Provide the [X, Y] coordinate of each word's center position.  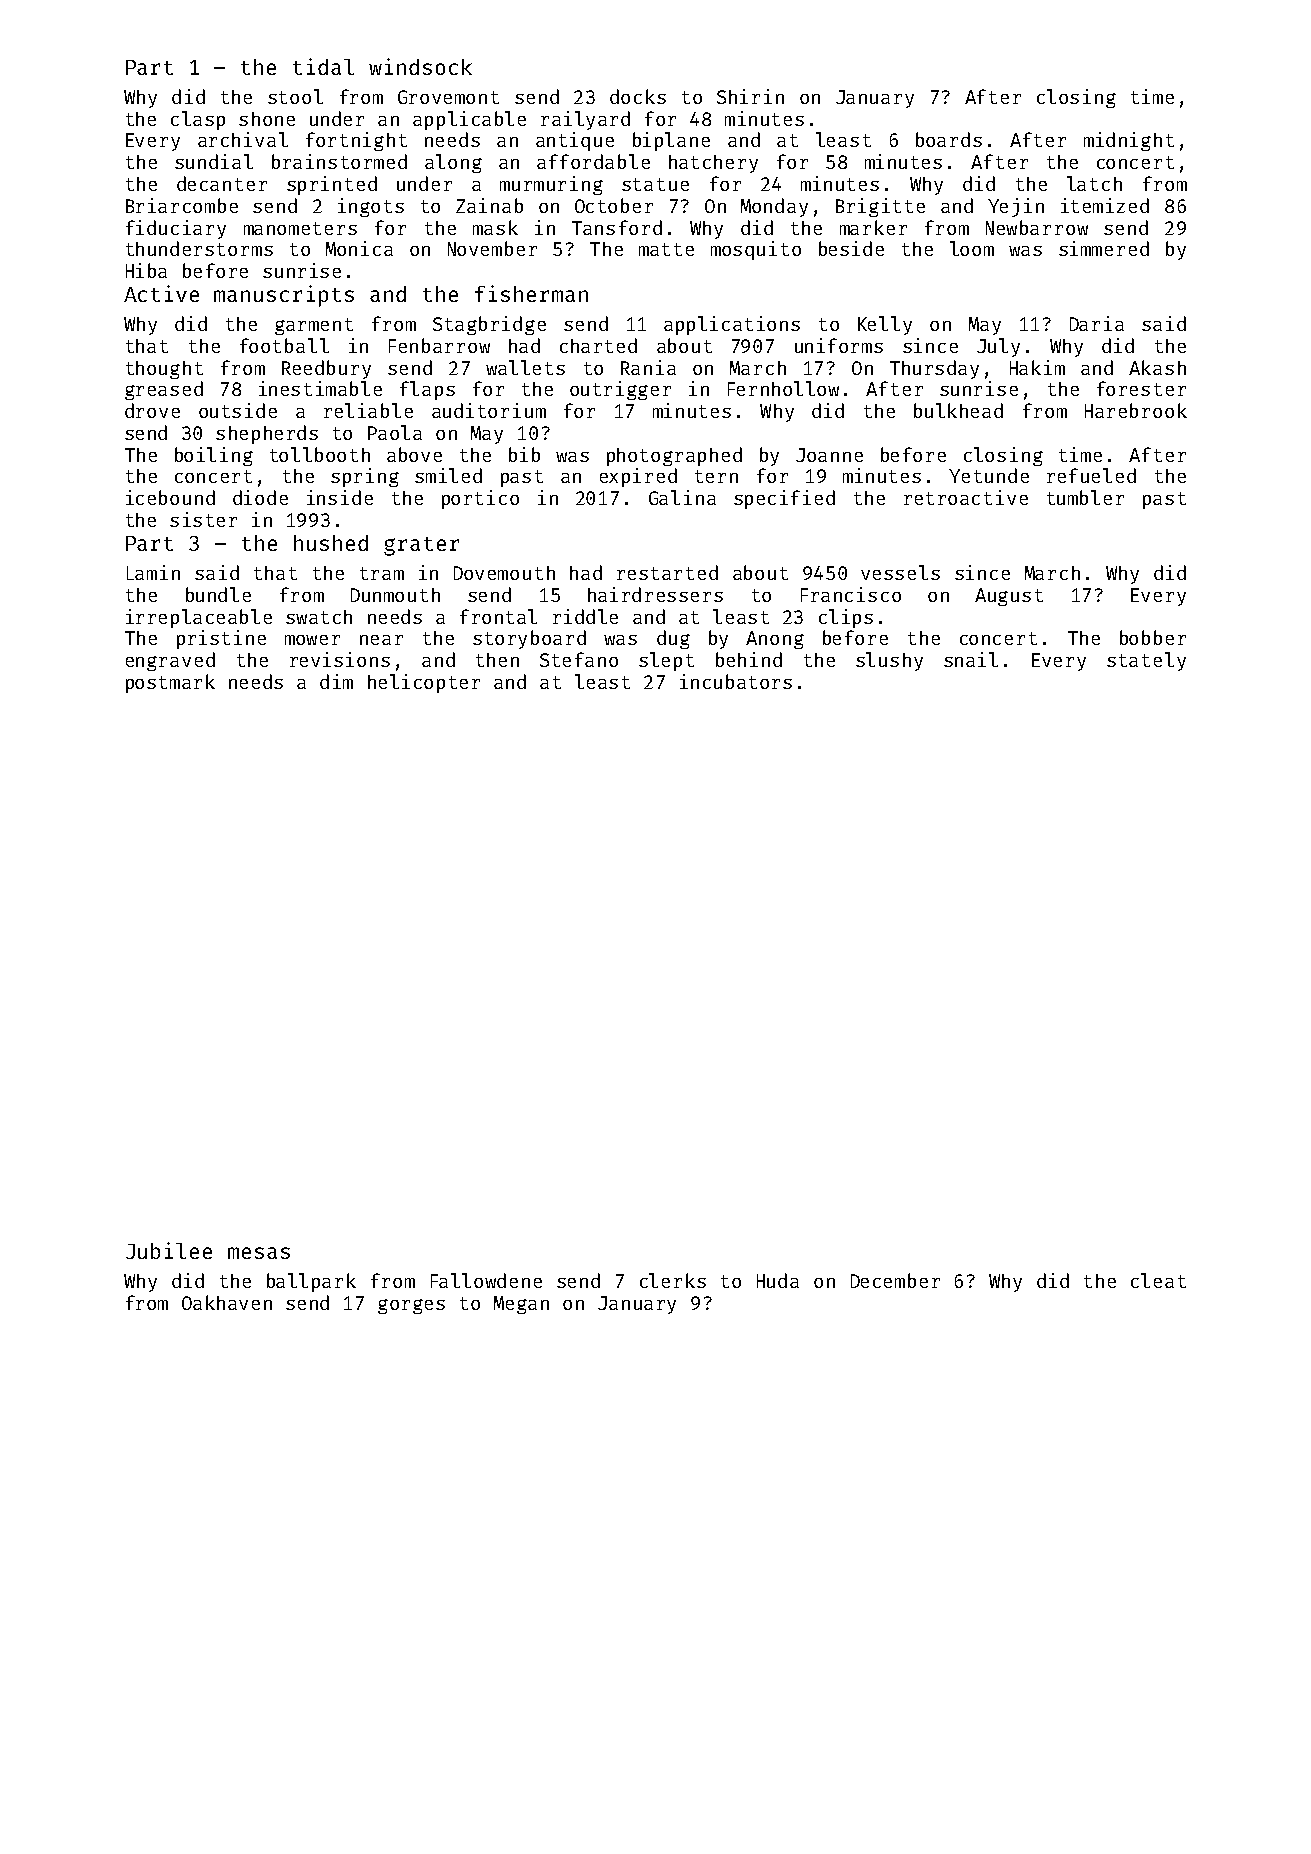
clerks [673, 1280]
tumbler [1085, 497]
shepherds [267, 434]
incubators [736, 681]
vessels [900, 572]
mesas [259, 1253]
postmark [170, 683]
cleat [1158, 1280]
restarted [667, 572]
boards [949, 139]
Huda [778, 1280]
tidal [323, 66]
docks [638, 96]
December [895, 1280]
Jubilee [169, 1250]
